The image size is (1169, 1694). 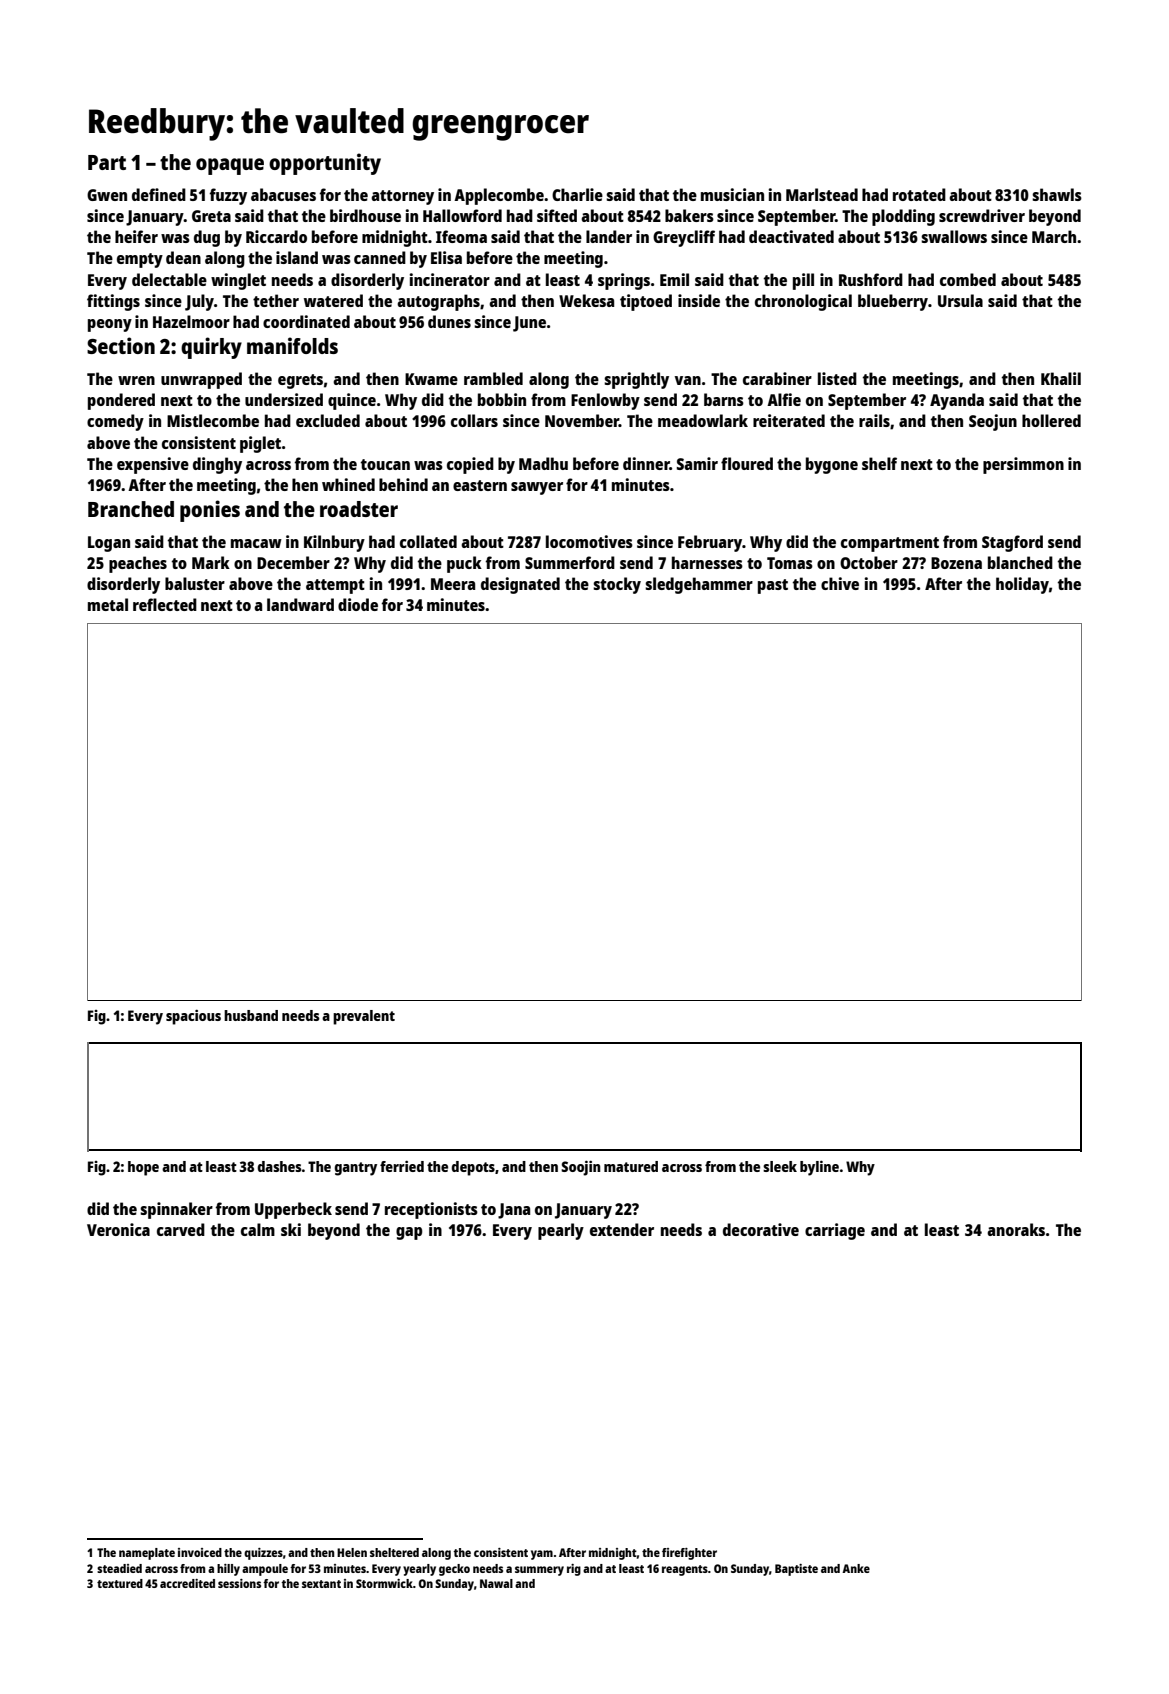 I want to click on Helen, so click(x=352, y=1552).
